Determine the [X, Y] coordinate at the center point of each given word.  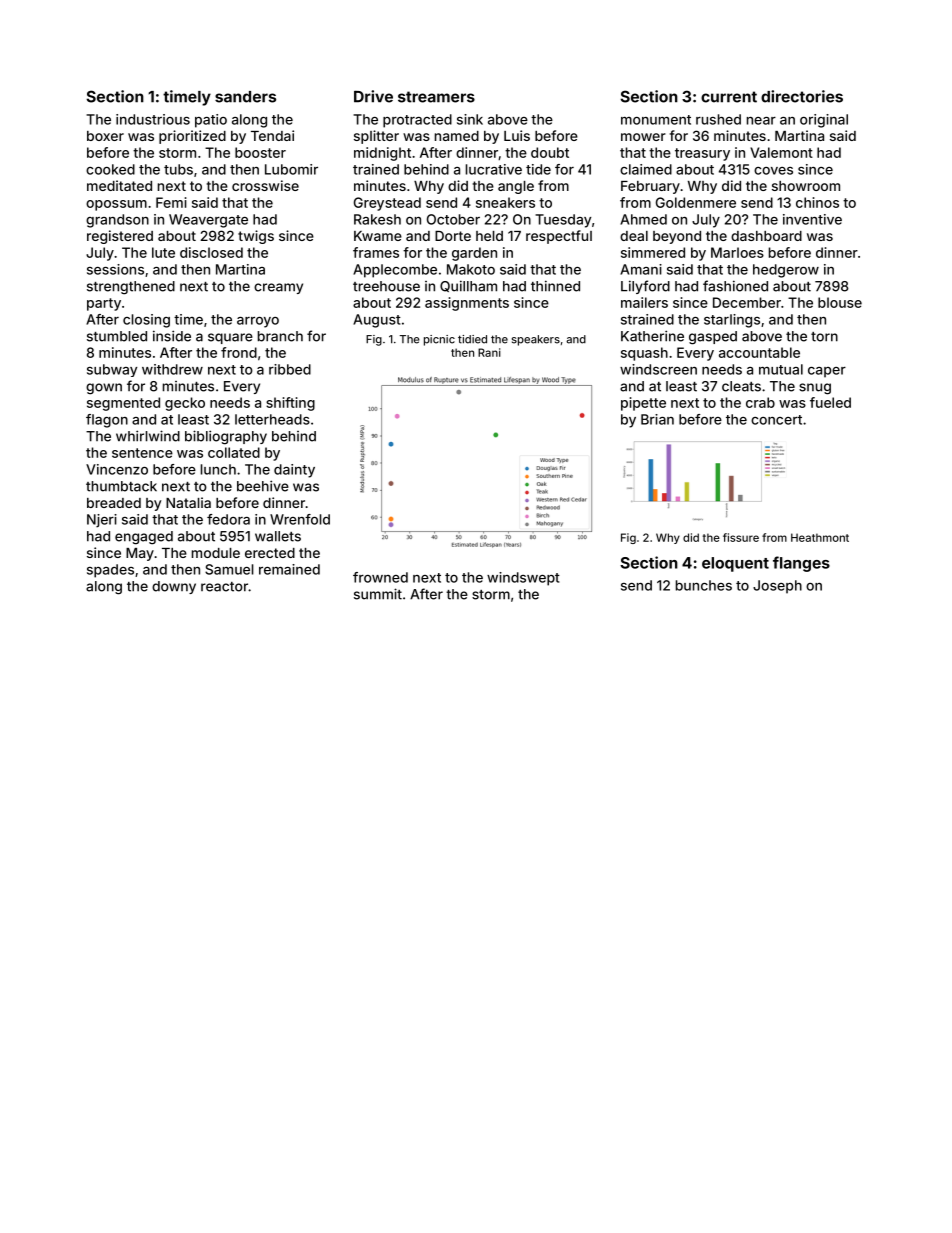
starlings [732, 321]
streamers [436, 97]
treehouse [386, 286]
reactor [224, 587]
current [729, 97]
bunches [704, 585]
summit [378, 594]
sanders [245, 97]
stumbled [117, 336]
